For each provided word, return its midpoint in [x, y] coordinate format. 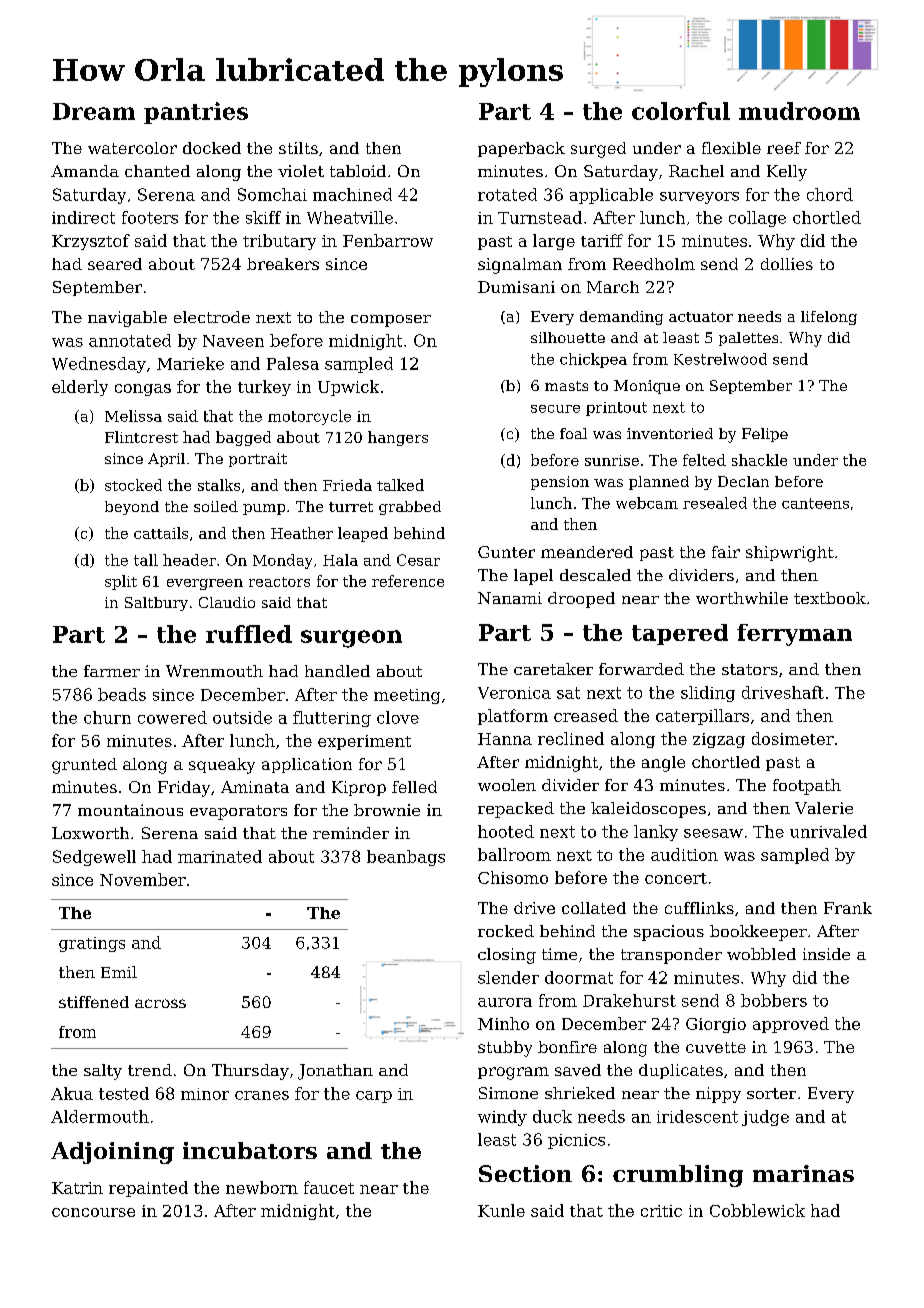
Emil [119, 972]
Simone [508, 1093]
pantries [196, 113]
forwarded [641, 669]
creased [586, 715]
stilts [298, 148]
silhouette [568, 337]
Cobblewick [757, 1210]
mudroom [799, 111]
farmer [112, 671]
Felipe [765, 435]
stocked [133, 485]
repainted [148, 1189]
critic [661, 1211]
